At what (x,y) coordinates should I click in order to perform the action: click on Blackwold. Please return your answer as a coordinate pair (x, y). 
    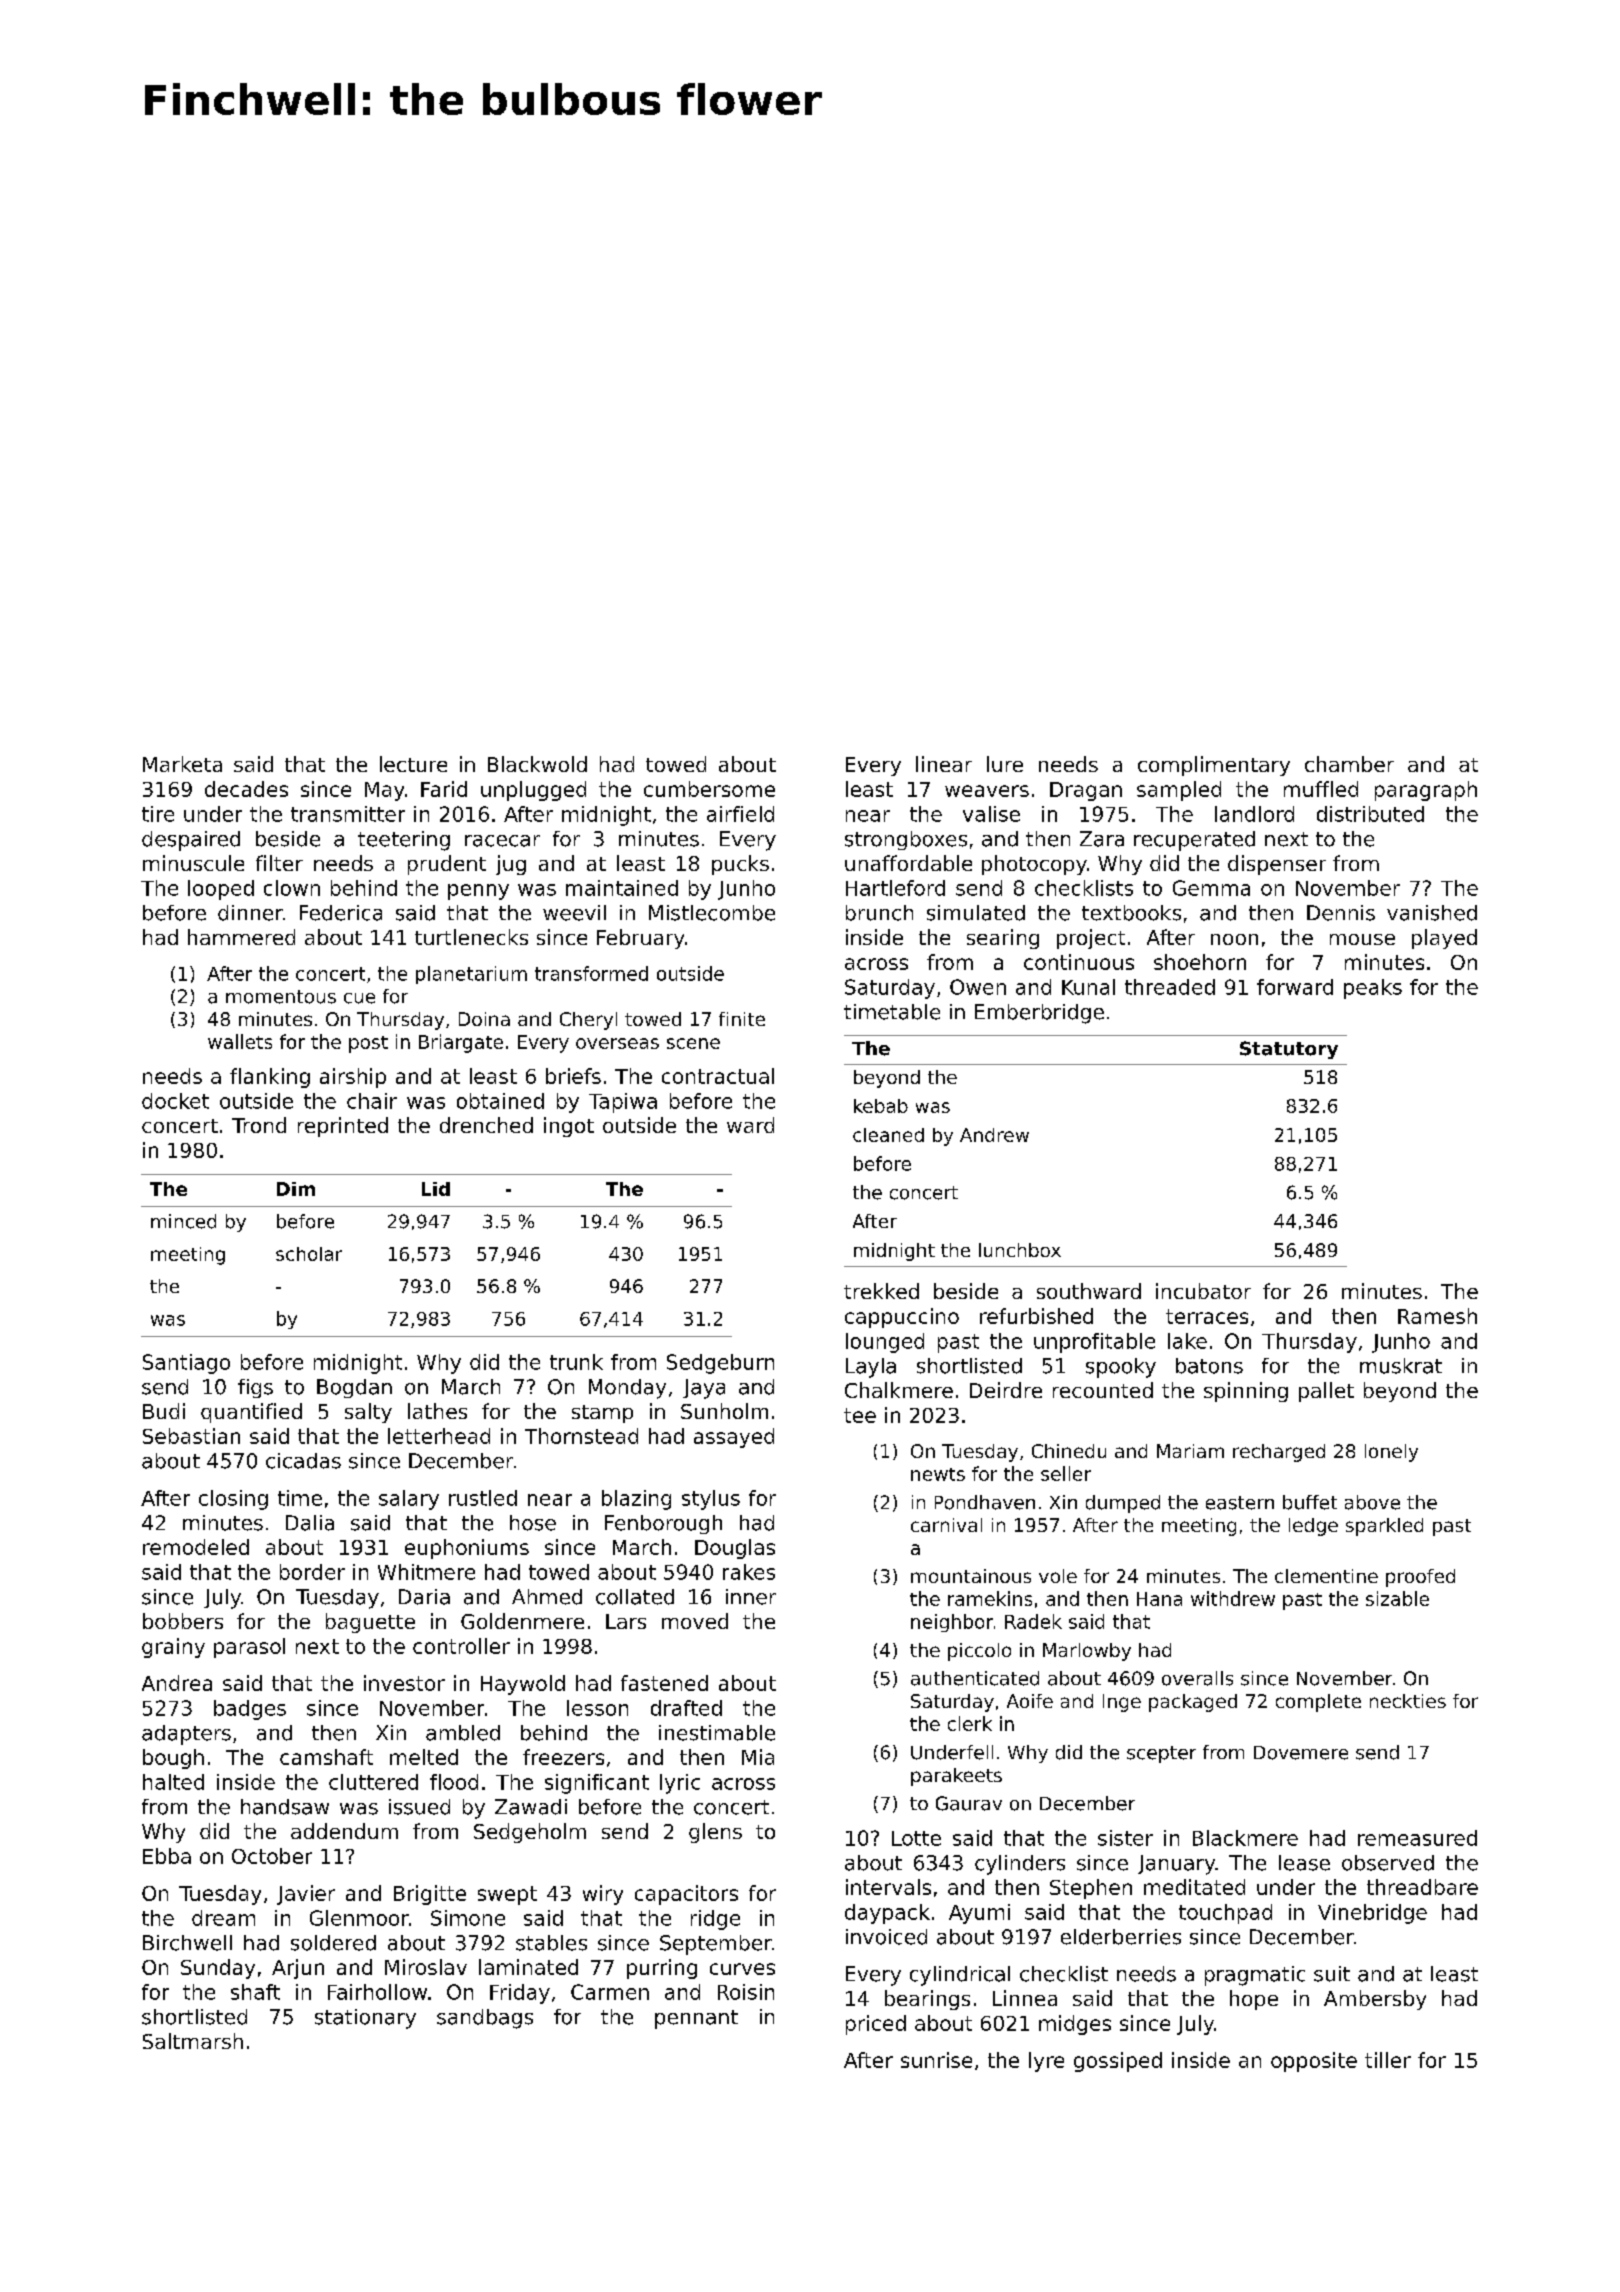
    Looking at the image, I should click on (537, 764).
